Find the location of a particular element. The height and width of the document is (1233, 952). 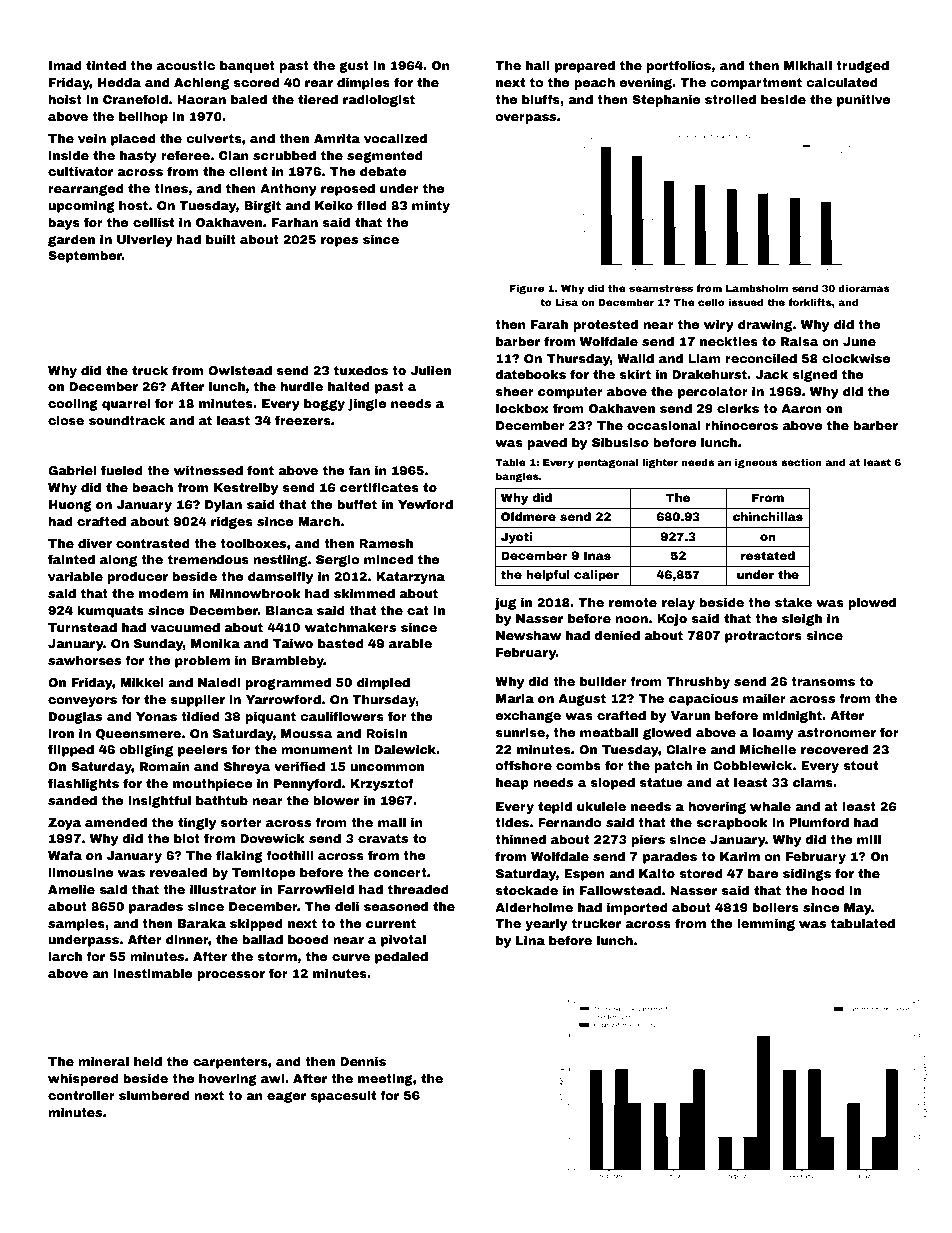

punitive is located at coordinates (864, 101).
